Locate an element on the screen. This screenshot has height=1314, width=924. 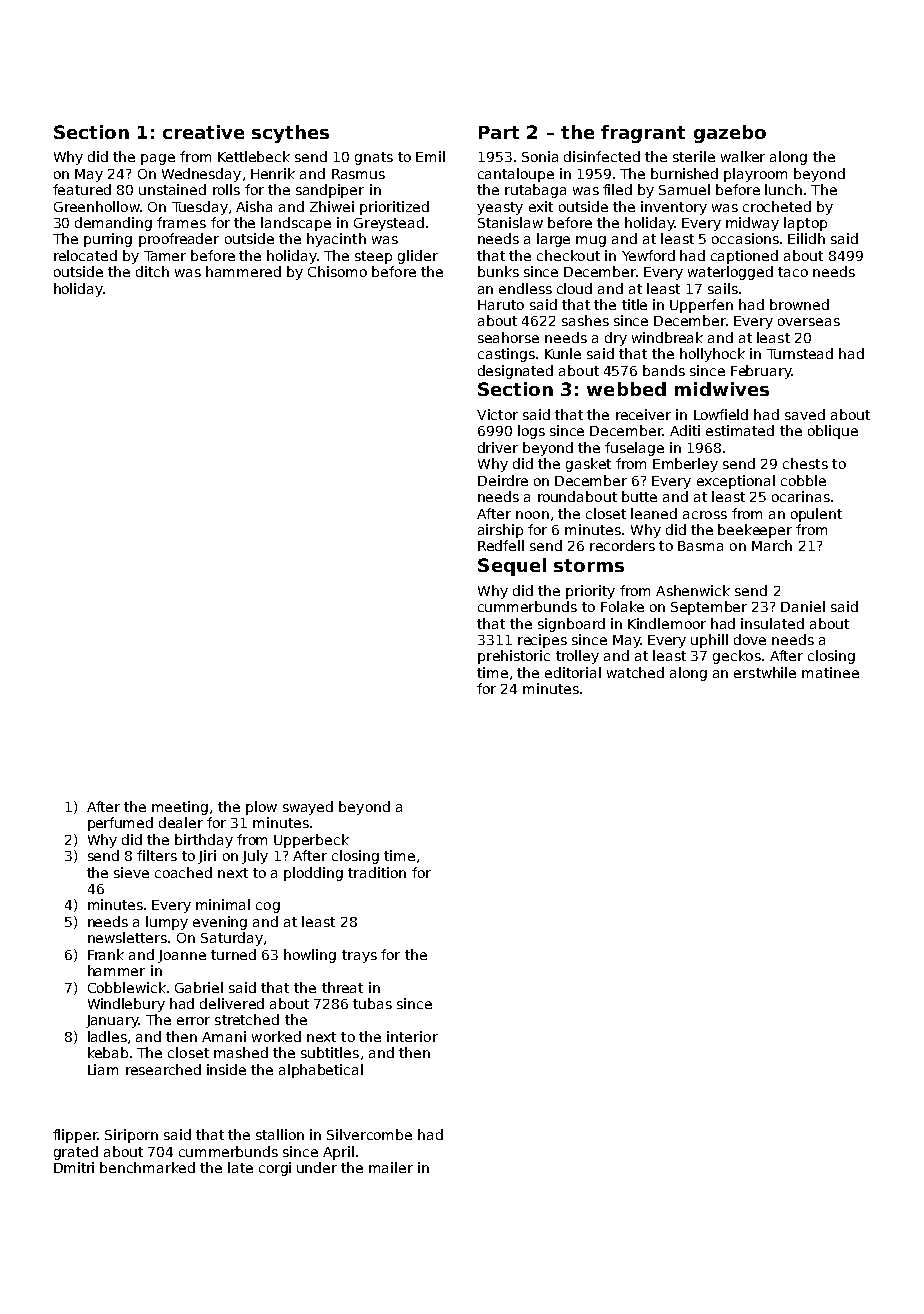
flipper is located at coordinates (75, 1136).
